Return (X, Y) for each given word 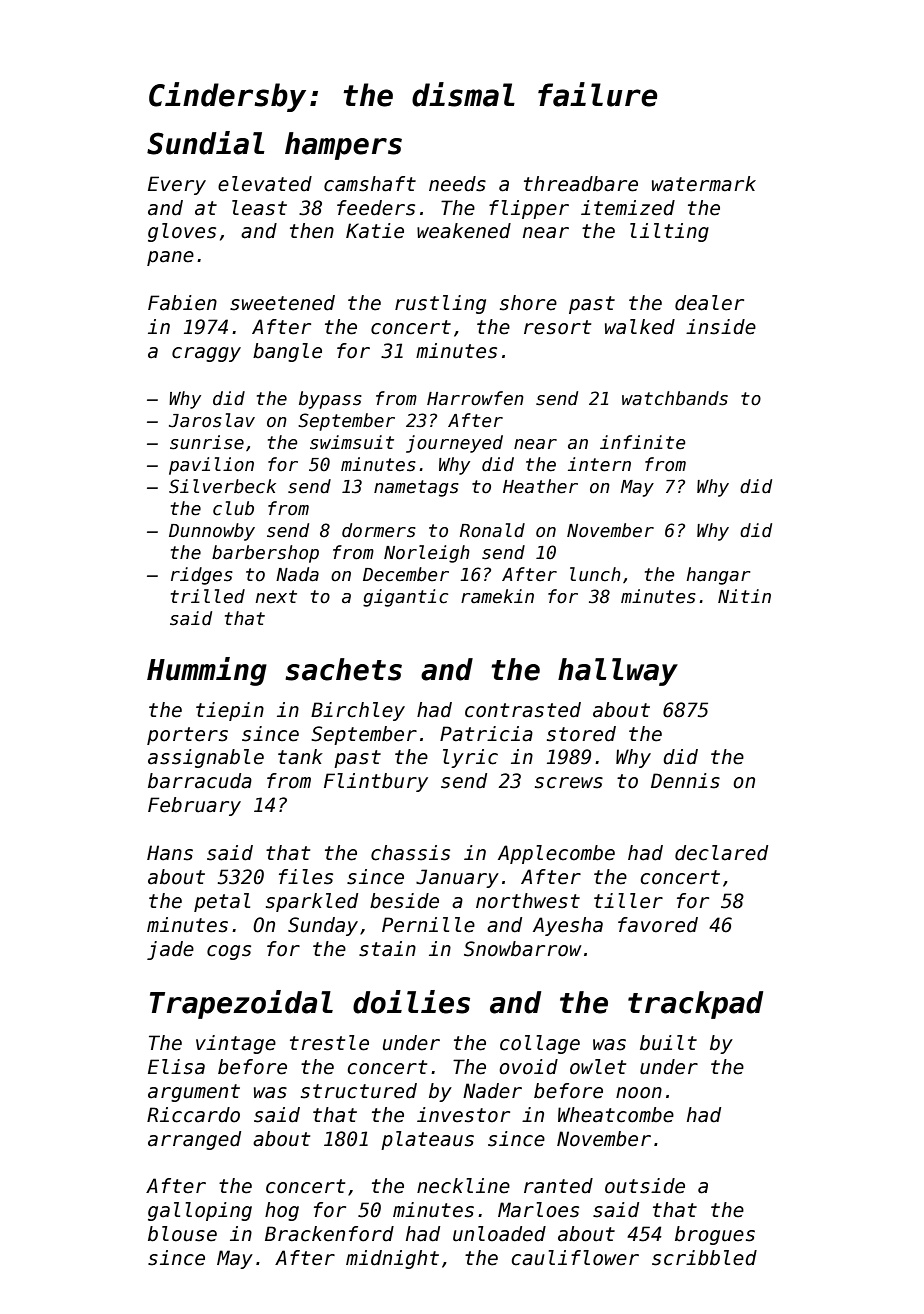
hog (282, 1211)
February (194, 806)
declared (721, 853)
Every (177, 185)
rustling (440, 304)
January (457, 878)
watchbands (675, 398)
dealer (709, 303)
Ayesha (568, 926)
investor (463, 1115)
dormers (379, 530)
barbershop (265, 554)
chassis (410, 853)
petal (222, 902)
